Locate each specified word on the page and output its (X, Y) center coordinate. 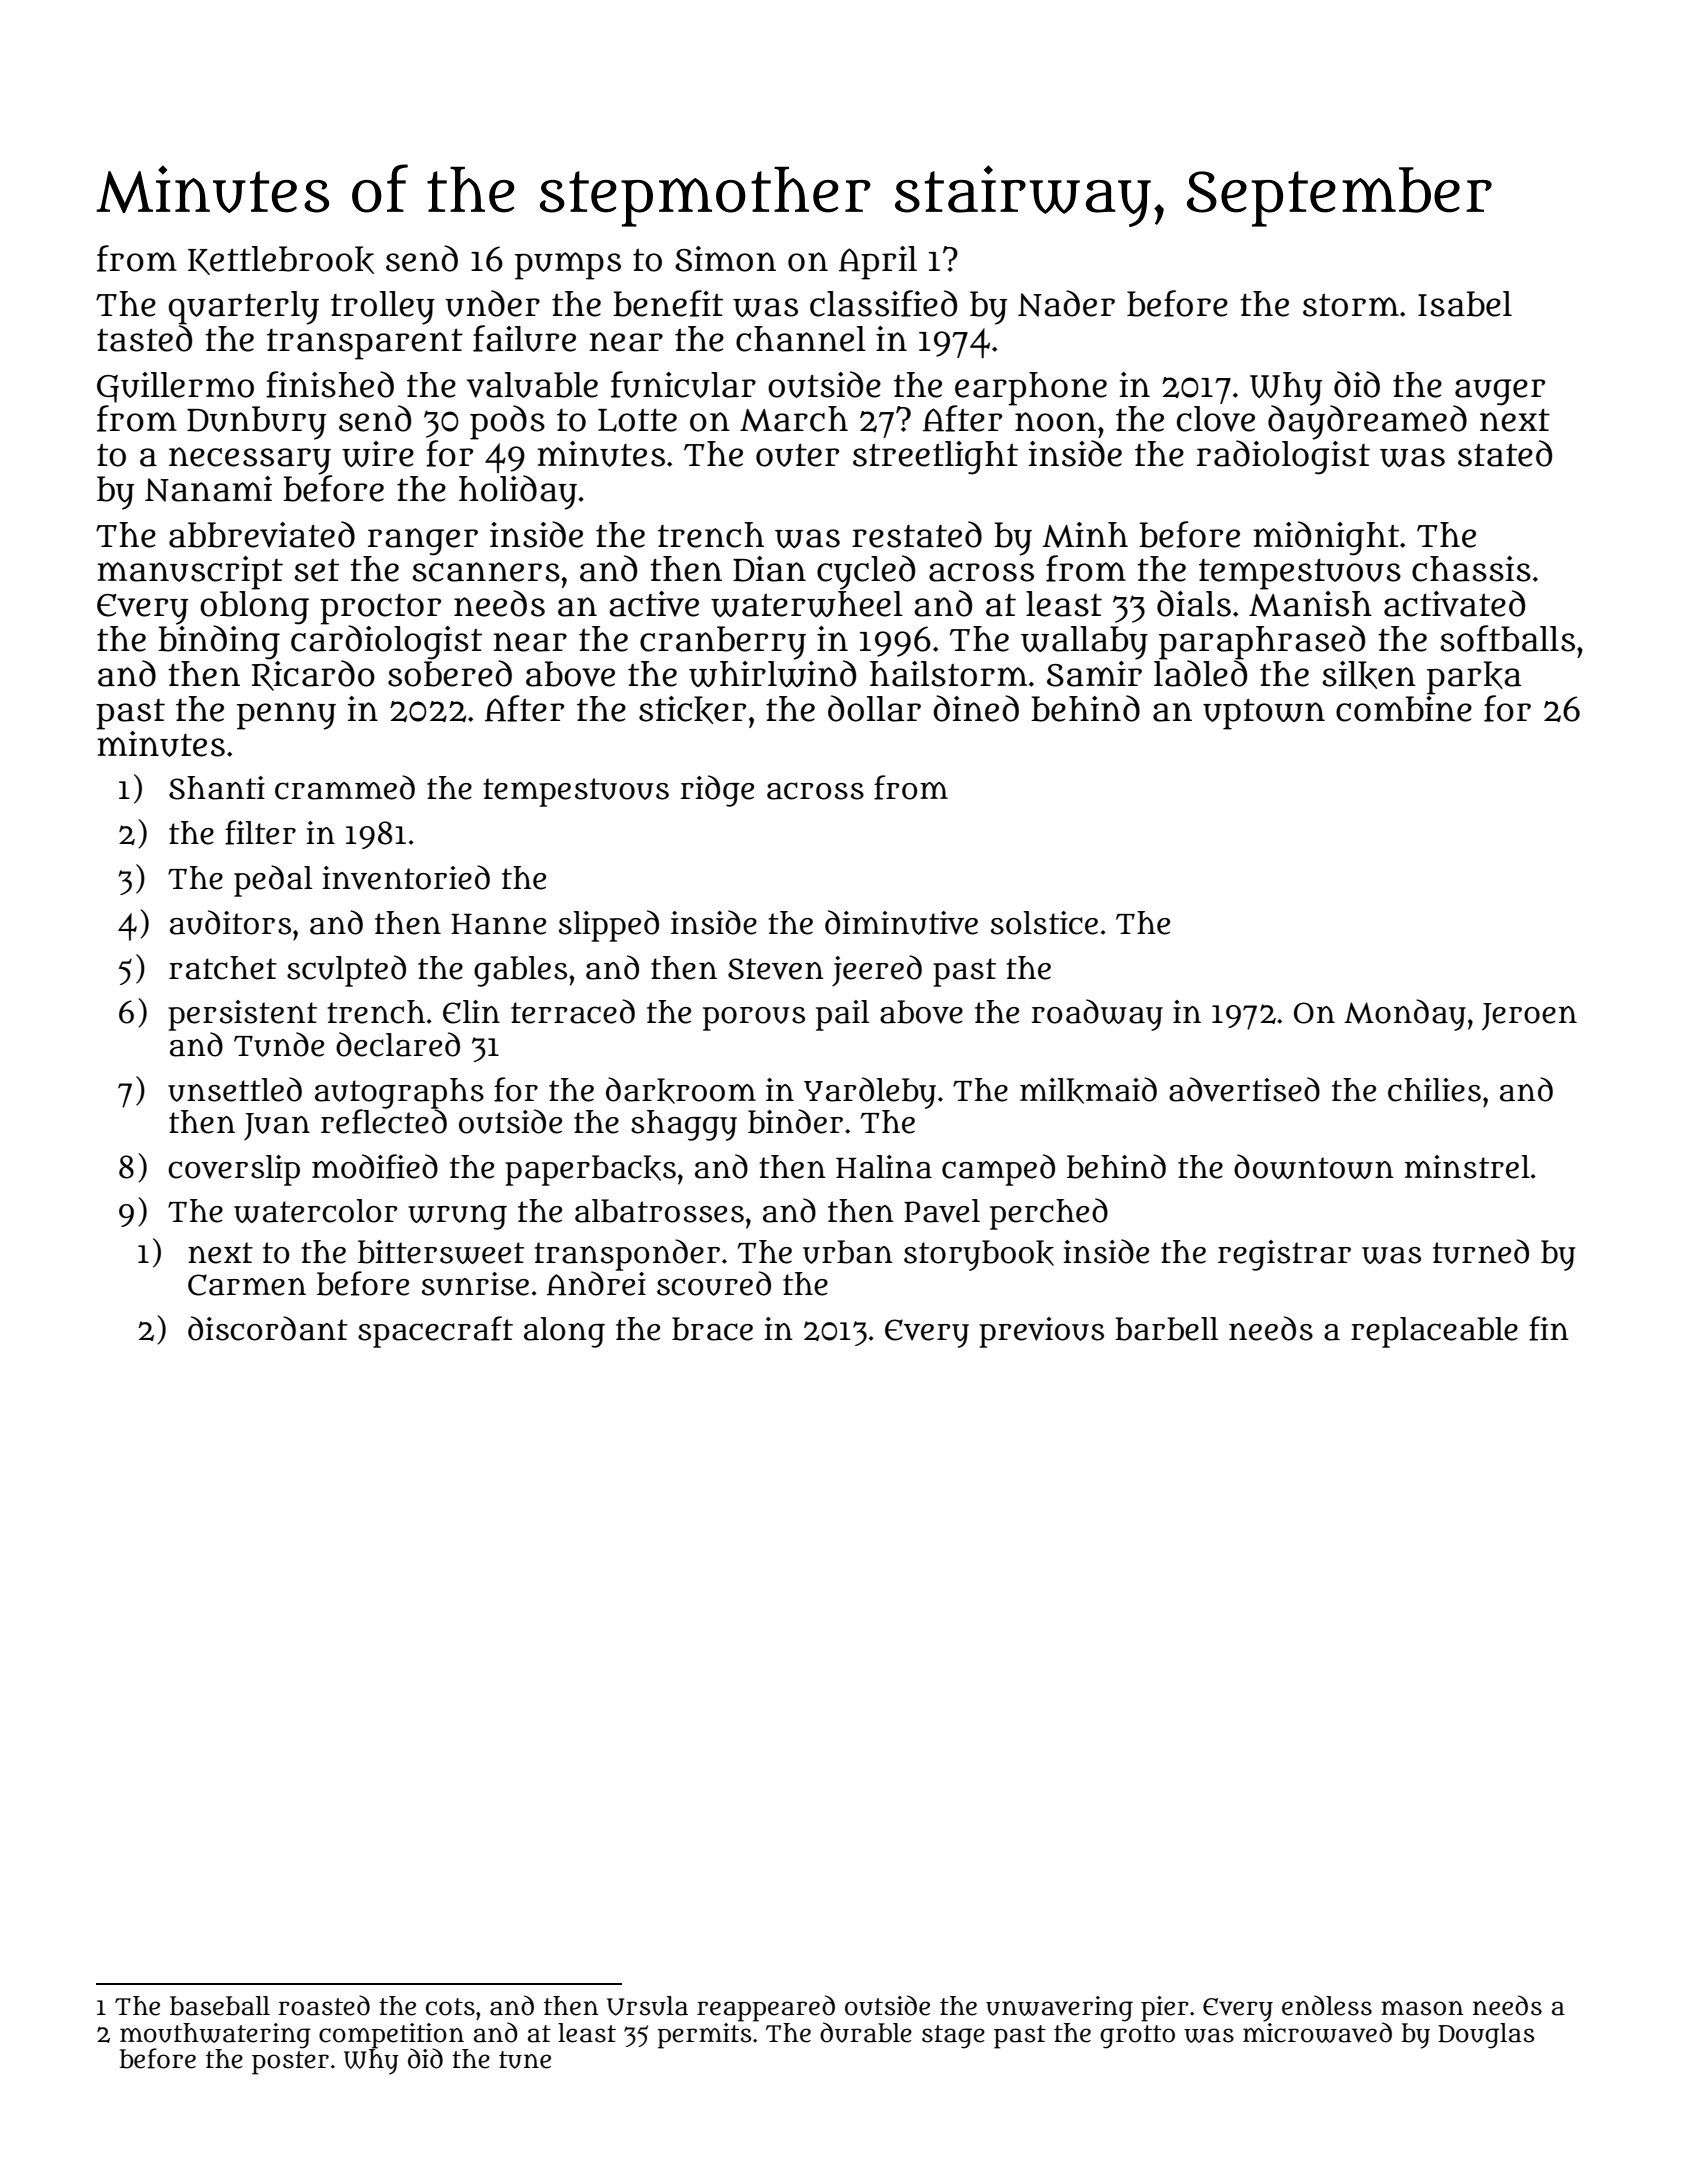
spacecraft (435, 1332)
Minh (1085, 535)
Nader (1066, 303)
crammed (345, 787)
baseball (220, 2006)
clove (1216, 419)
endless (1327, 2005)
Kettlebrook (281, 260)
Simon (725, 259)
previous (1041, 1332)
